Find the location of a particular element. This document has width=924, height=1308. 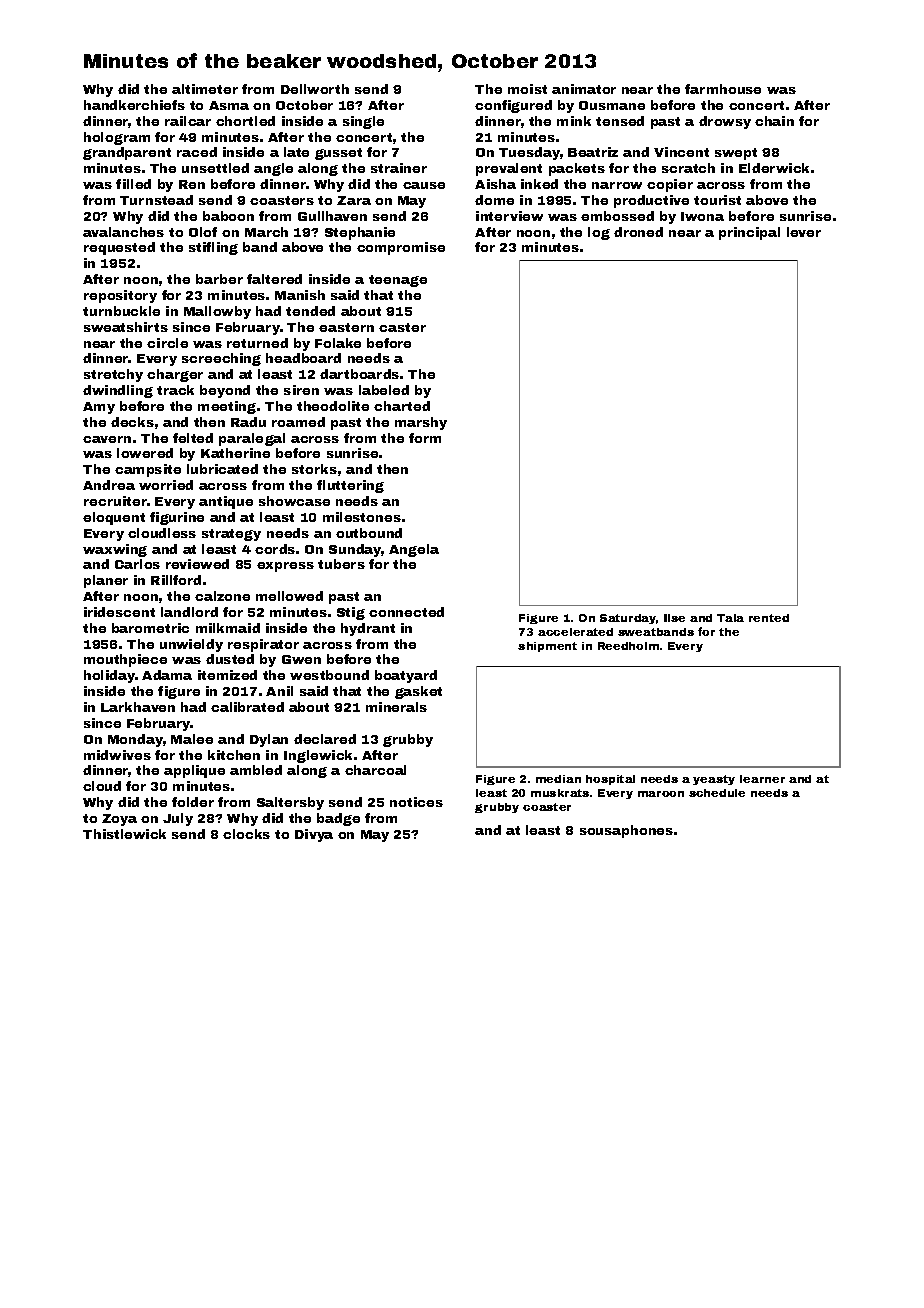

accelerated is located at coordinates (575, 632).
